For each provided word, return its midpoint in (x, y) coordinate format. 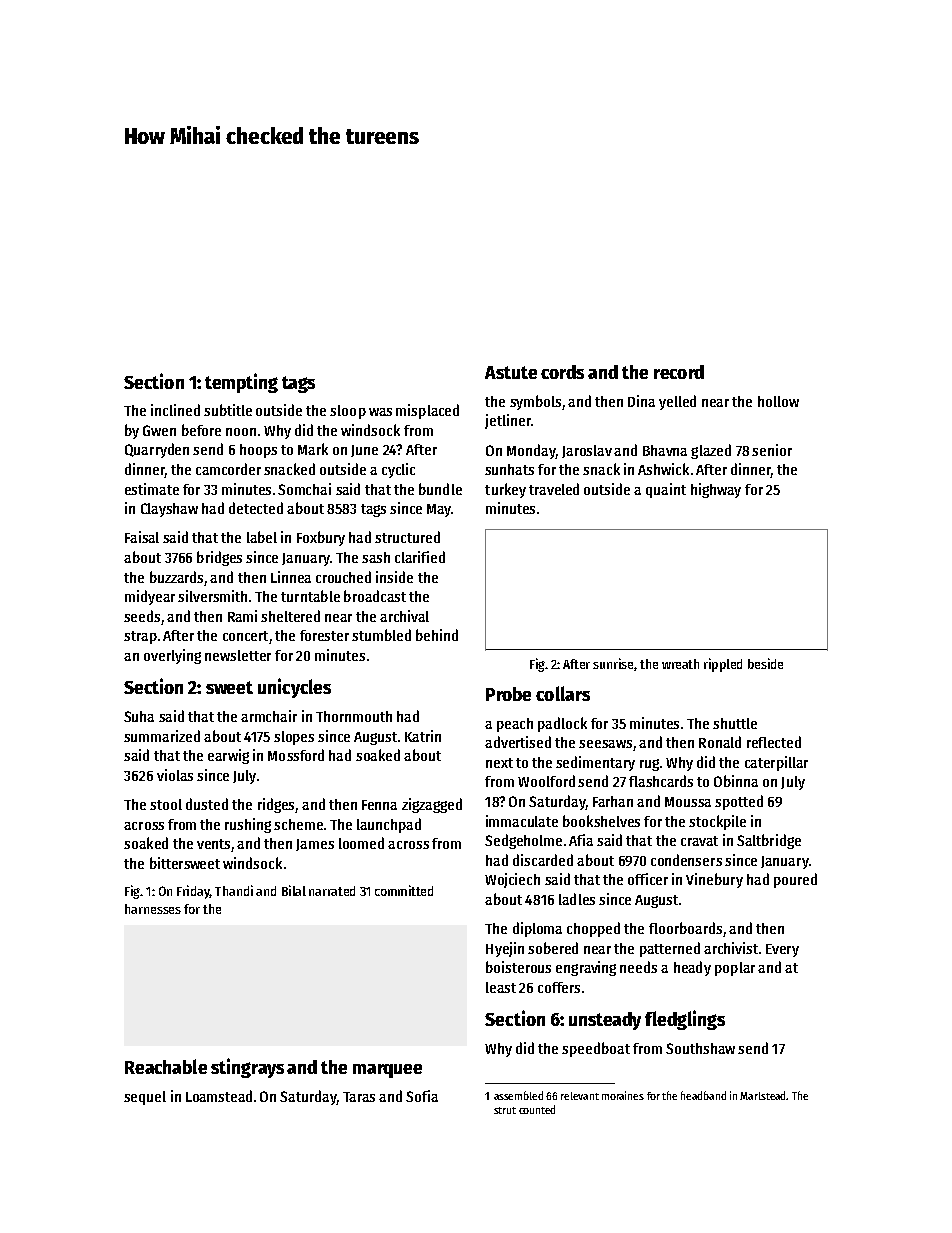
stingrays (247, 1068)
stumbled (381, 635)
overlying (172, 656)
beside (765, 663)
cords (562, 372)
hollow (778, 401)
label (262, 537)
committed (404, 890)
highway (716, 490)
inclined (175, 410)
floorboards (685, 928)
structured (407, 537)
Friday (193, 892)
